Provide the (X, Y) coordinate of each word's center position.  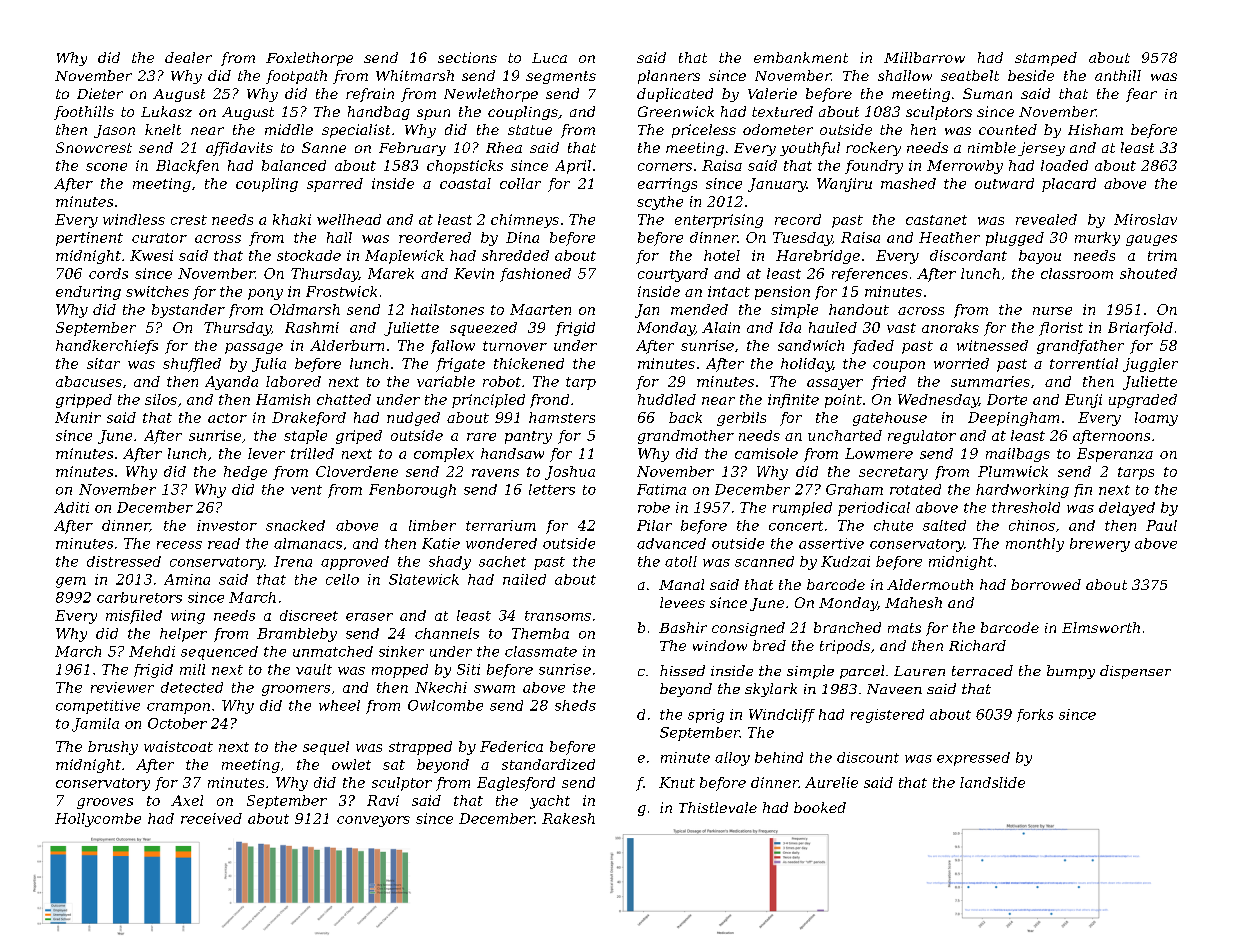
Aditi (71, 507)
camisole (766, 453)
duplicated (675, 95)
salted (944, 525)
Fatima (661, 489)
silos (161, 399)
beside (1031, 75)
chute (893, 525)
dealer (188, 57)
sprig (706, 716)
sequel (326, 748)
